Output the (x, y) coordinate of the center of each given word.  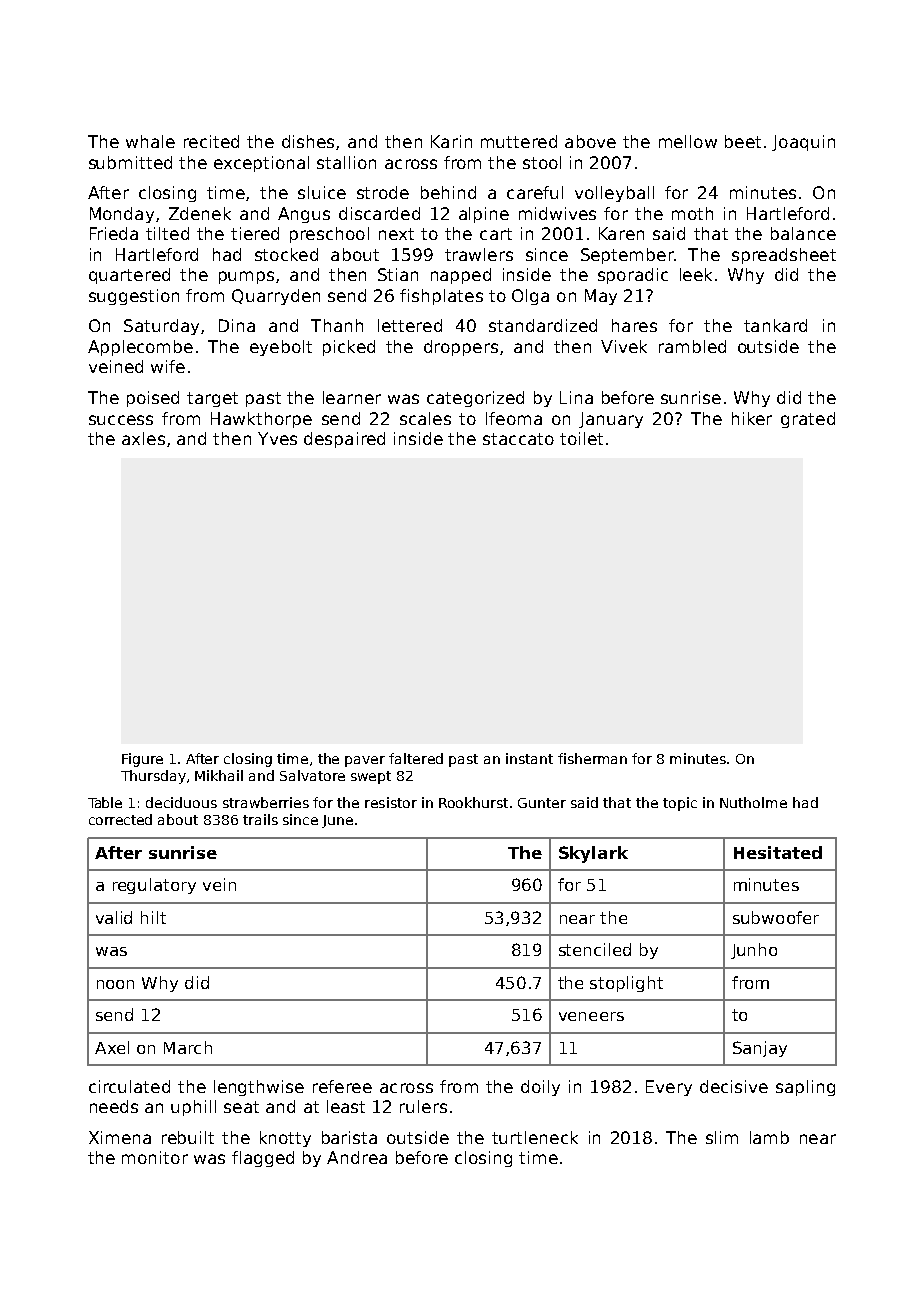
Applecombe (140, 348)
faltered (416, 758)
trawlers (479, 254)
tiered (255, 233)
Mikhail (219, 775)
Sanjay (760, 1049)
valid (114, 917)
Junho (754, 951)
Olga (530, 297)
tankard (775, 325)
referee (342, 1086)
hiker (752, 418)
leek (696, 274)
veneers (591, 1016)
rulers (423, 1106)
